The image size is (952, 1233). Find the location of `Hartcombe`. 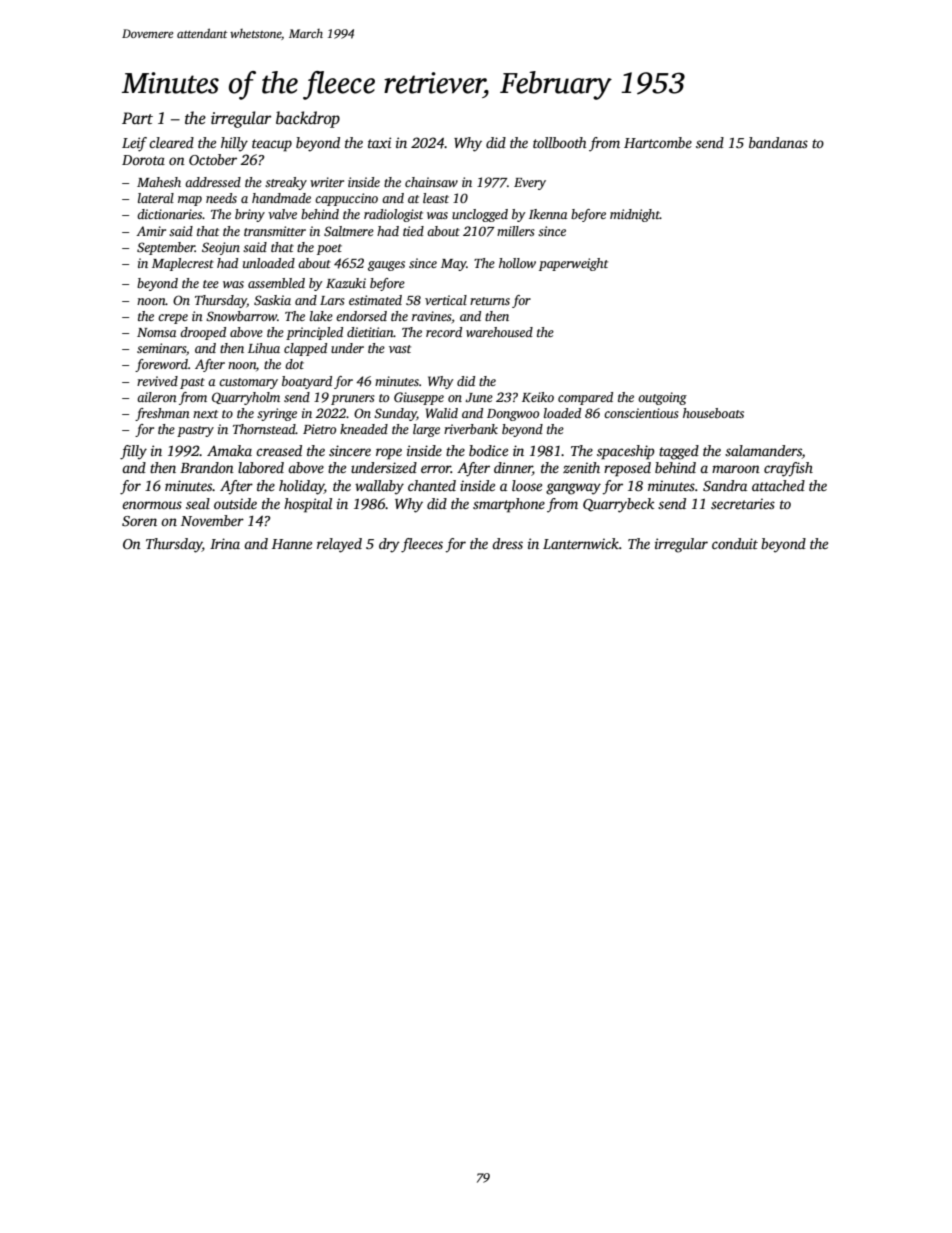

Hartcombe is located at coordinates (658, 142).
